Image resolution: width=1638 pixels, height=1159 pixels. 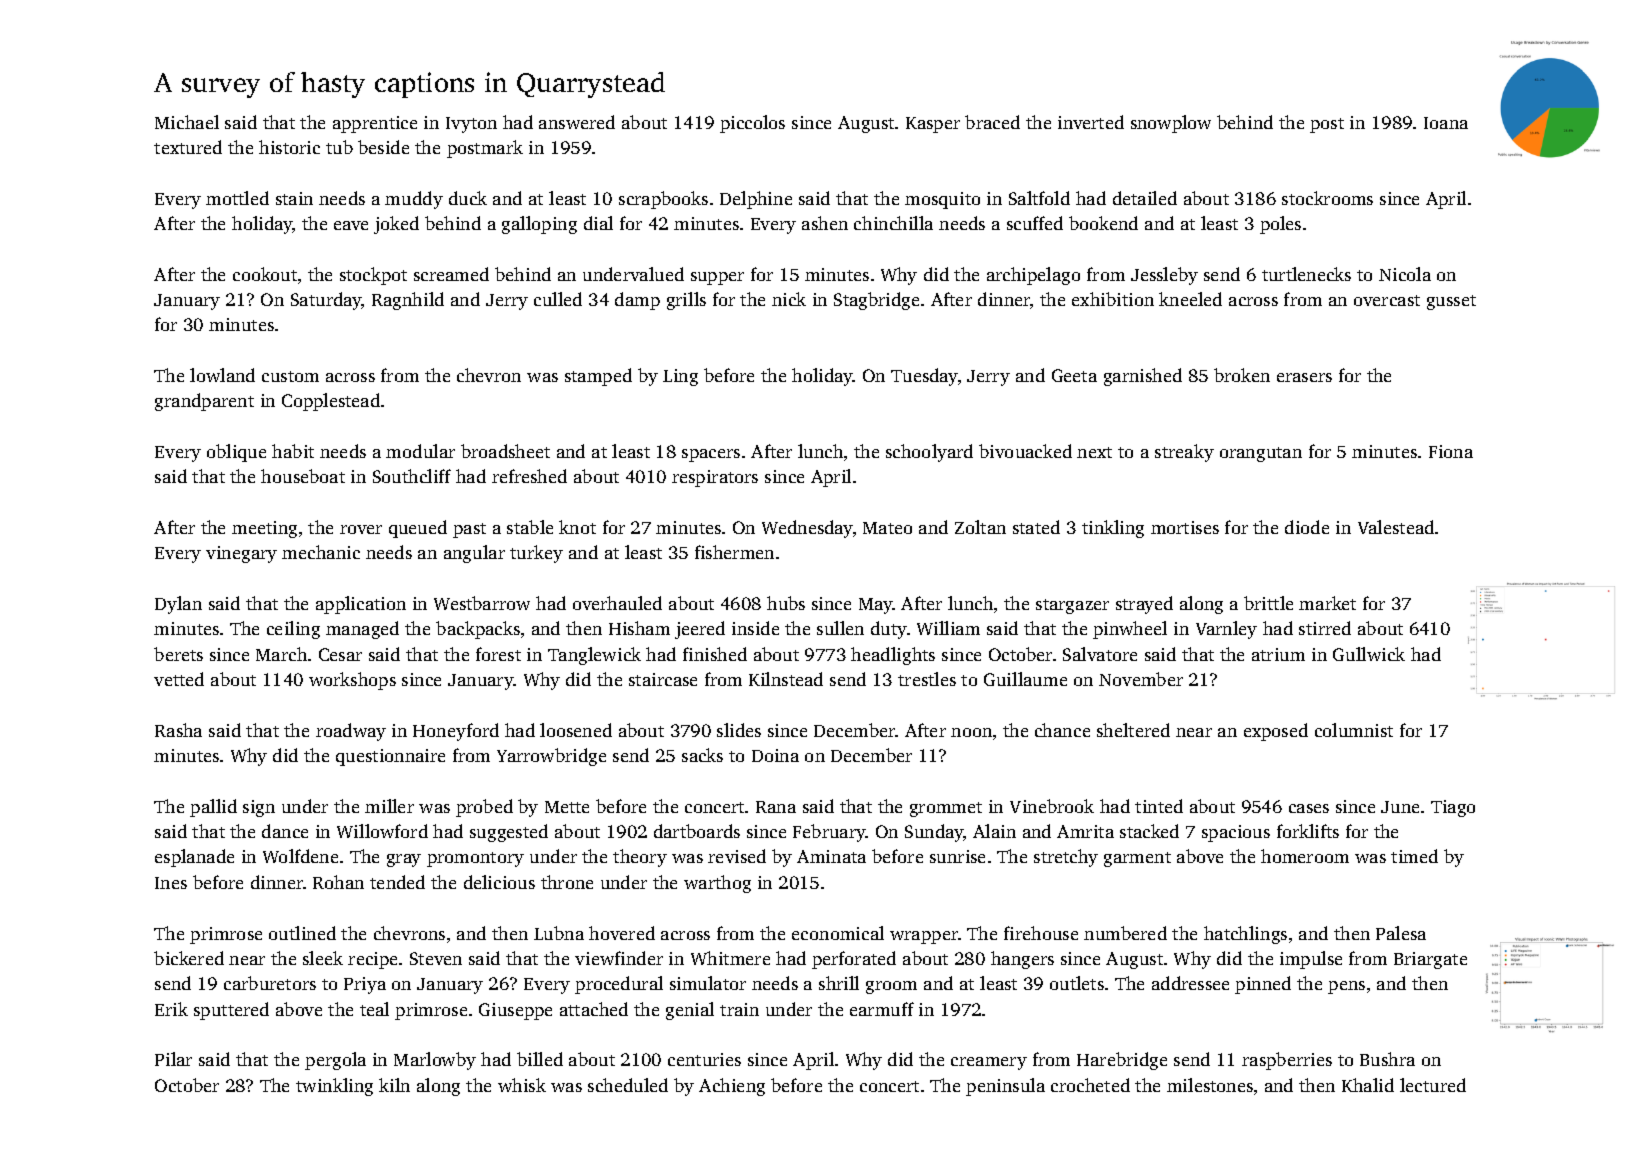 What do you see at coordinates (1307, 527) in the screenshot?
I see `diode` at bounding box center [1307, 527].
